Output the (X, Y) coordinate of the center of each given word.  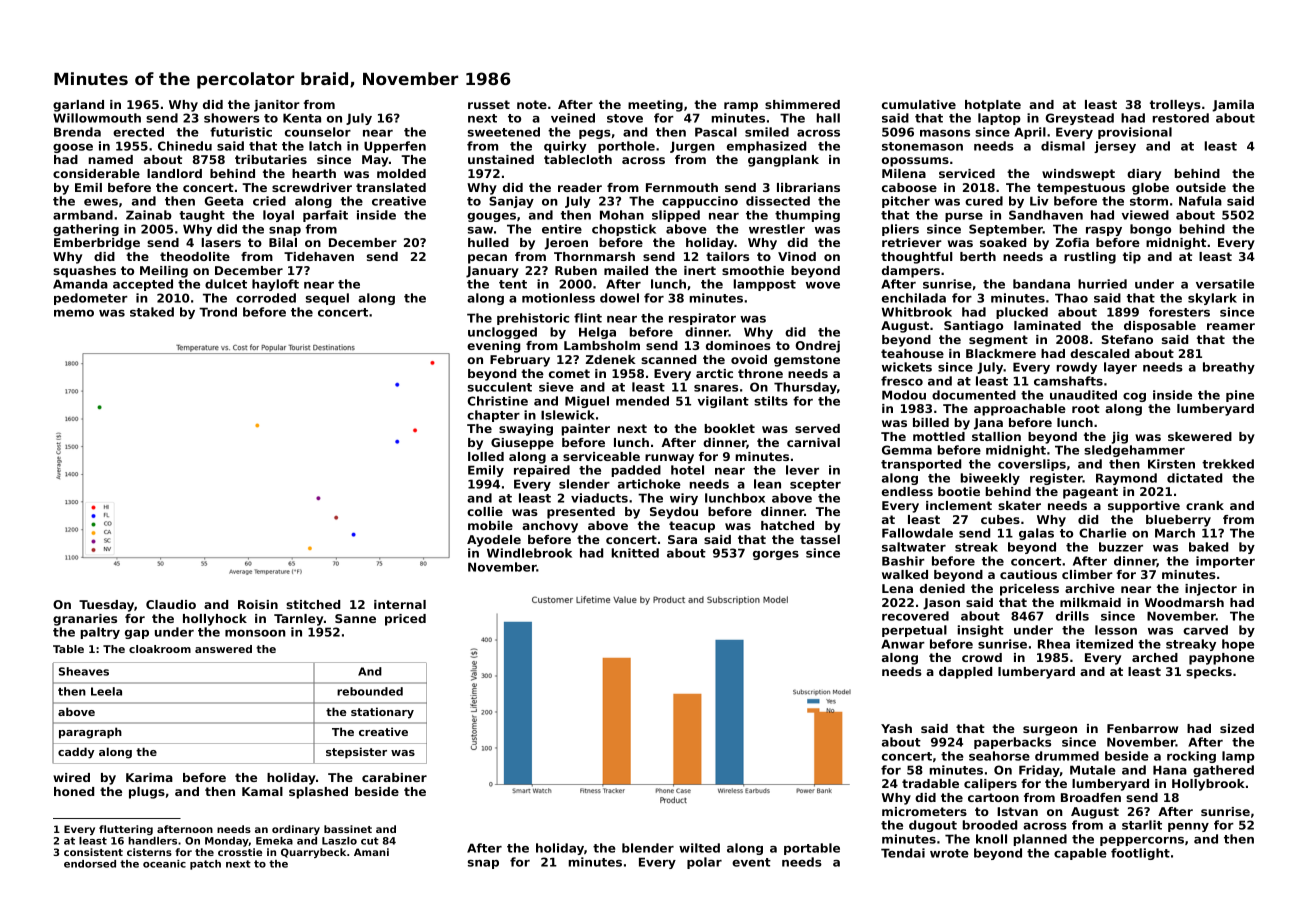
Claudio (171, 604)
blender (648, 848)
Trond (218, 312)
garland (78, 106)
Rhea (1054, 644)
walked (905, 574)
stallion (996, 436)
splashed (318, 793)
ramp (741, 107)
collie (485, 511)
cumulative (919, 104)
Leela (106, 691)
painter (586, 430)
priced (405, 620)
